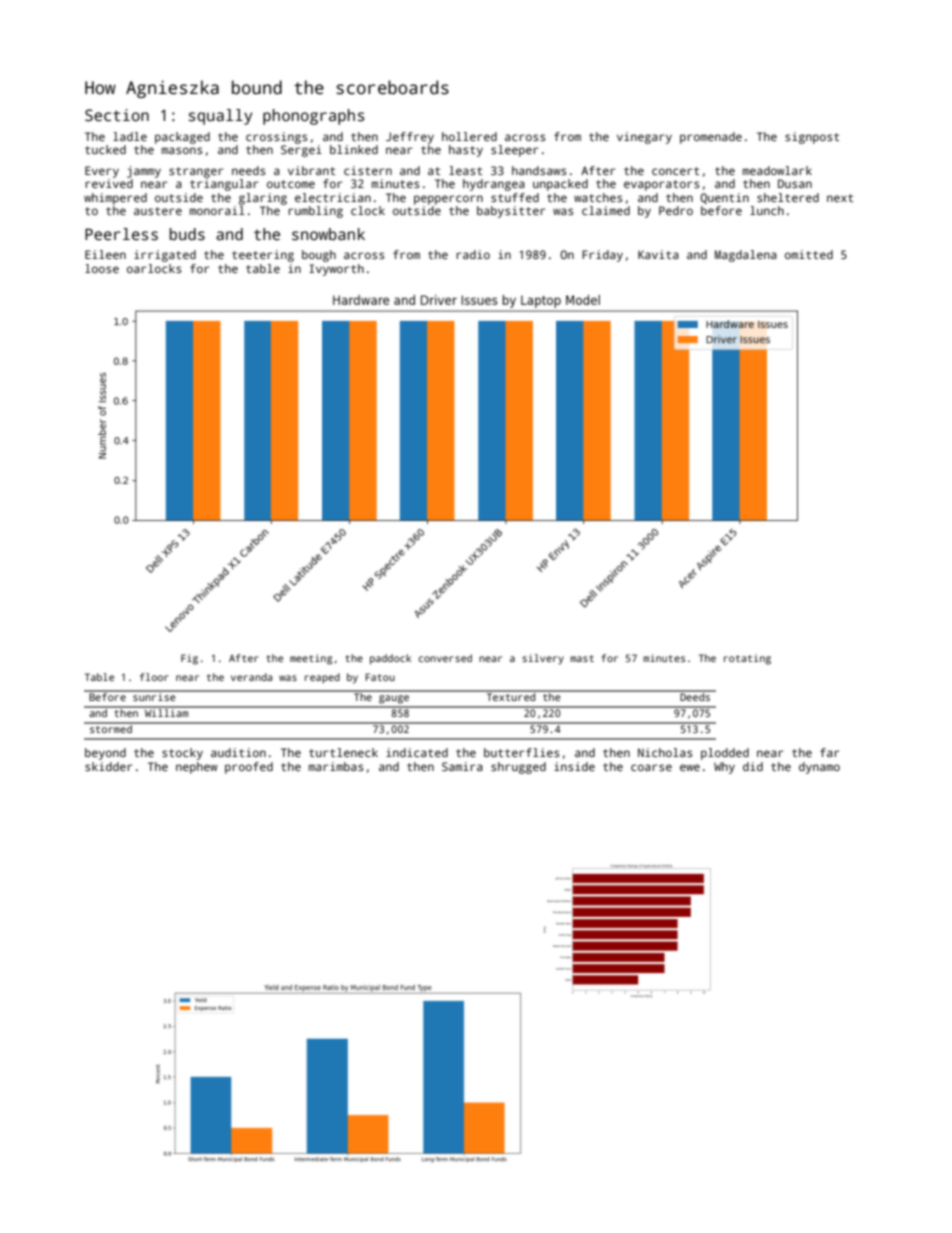  What do you see at coordinates (144, 172) in the image?
I see `jammy` at bounding box center [144, 172].
